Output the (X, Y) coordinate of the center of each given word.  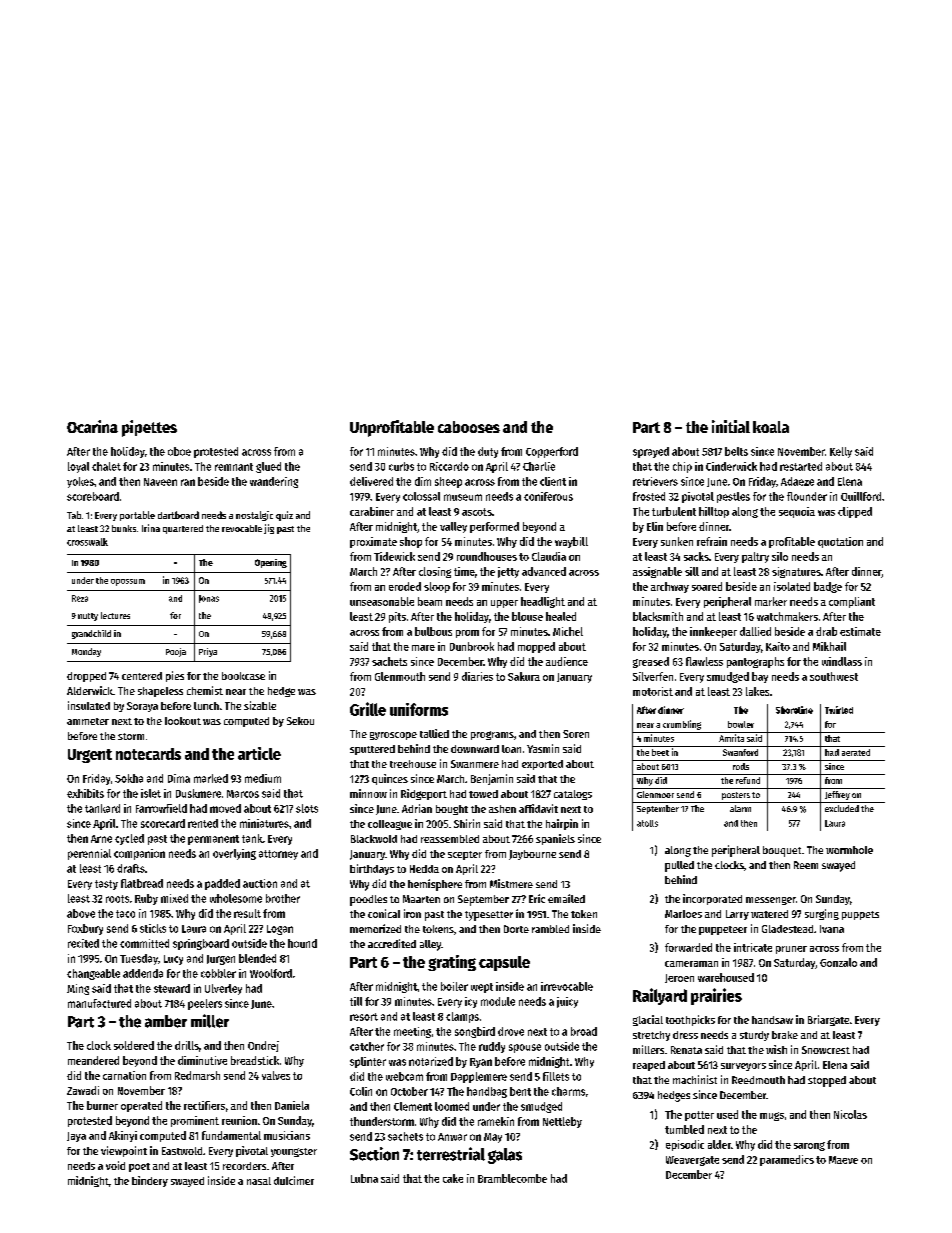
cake (453, 1178)
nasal (259, 1181)
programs (492, 735)
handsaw (772, 1020)
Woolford (271, 973)
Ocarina (92, 426)
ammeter (88, 721)
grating (452, 963)
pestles (733, 497)
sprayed (651, 452)
